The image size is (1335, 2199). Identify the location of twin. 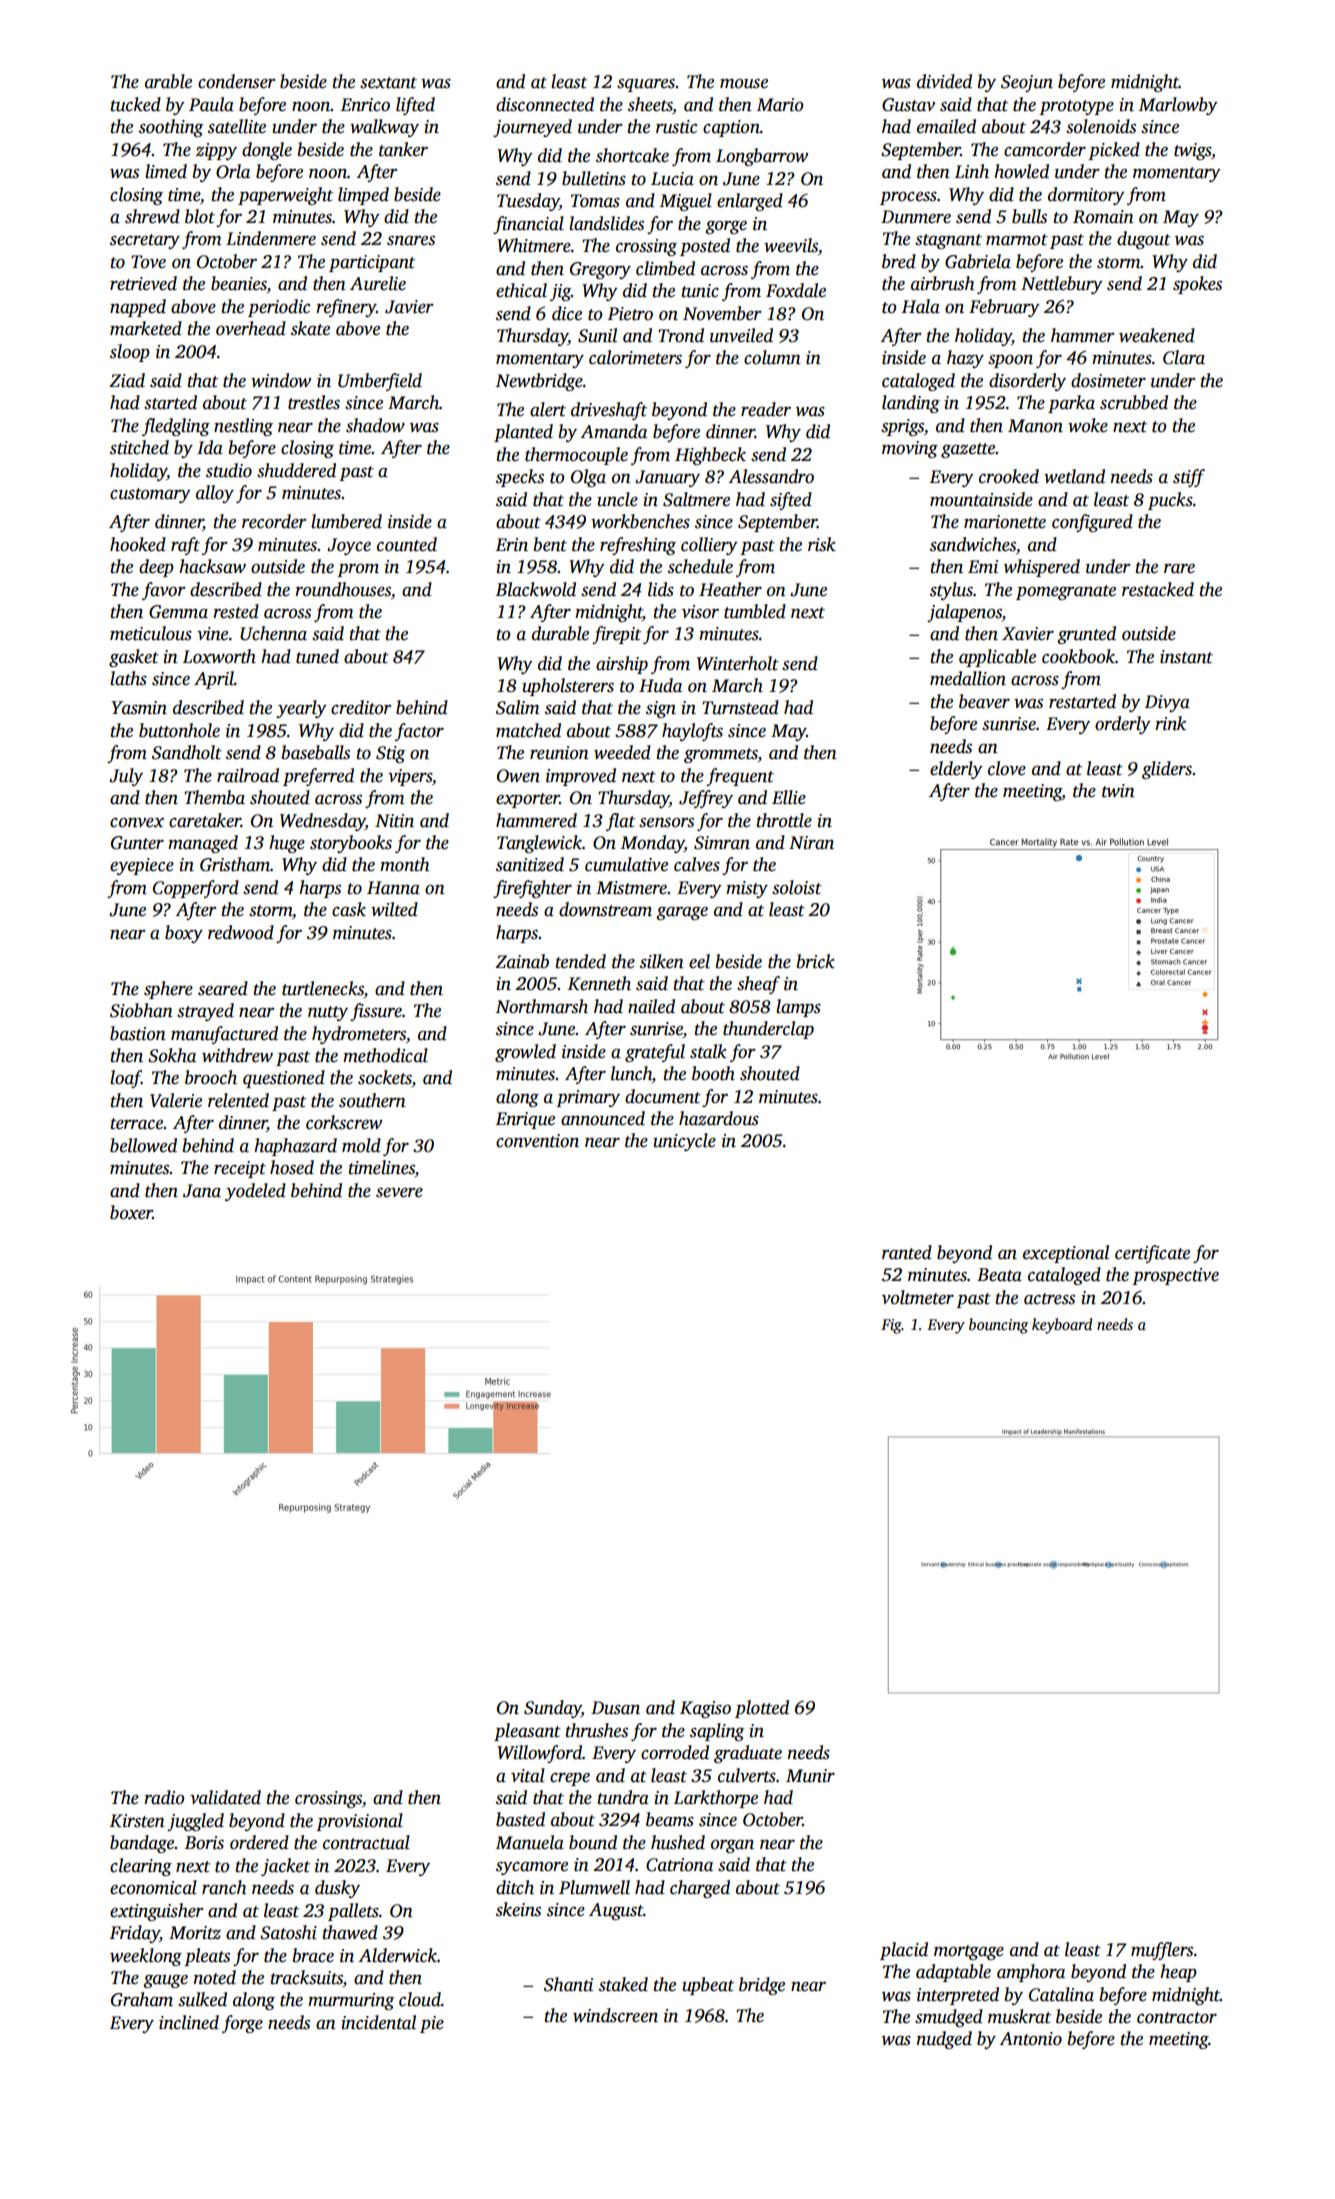
(1118, 791).
